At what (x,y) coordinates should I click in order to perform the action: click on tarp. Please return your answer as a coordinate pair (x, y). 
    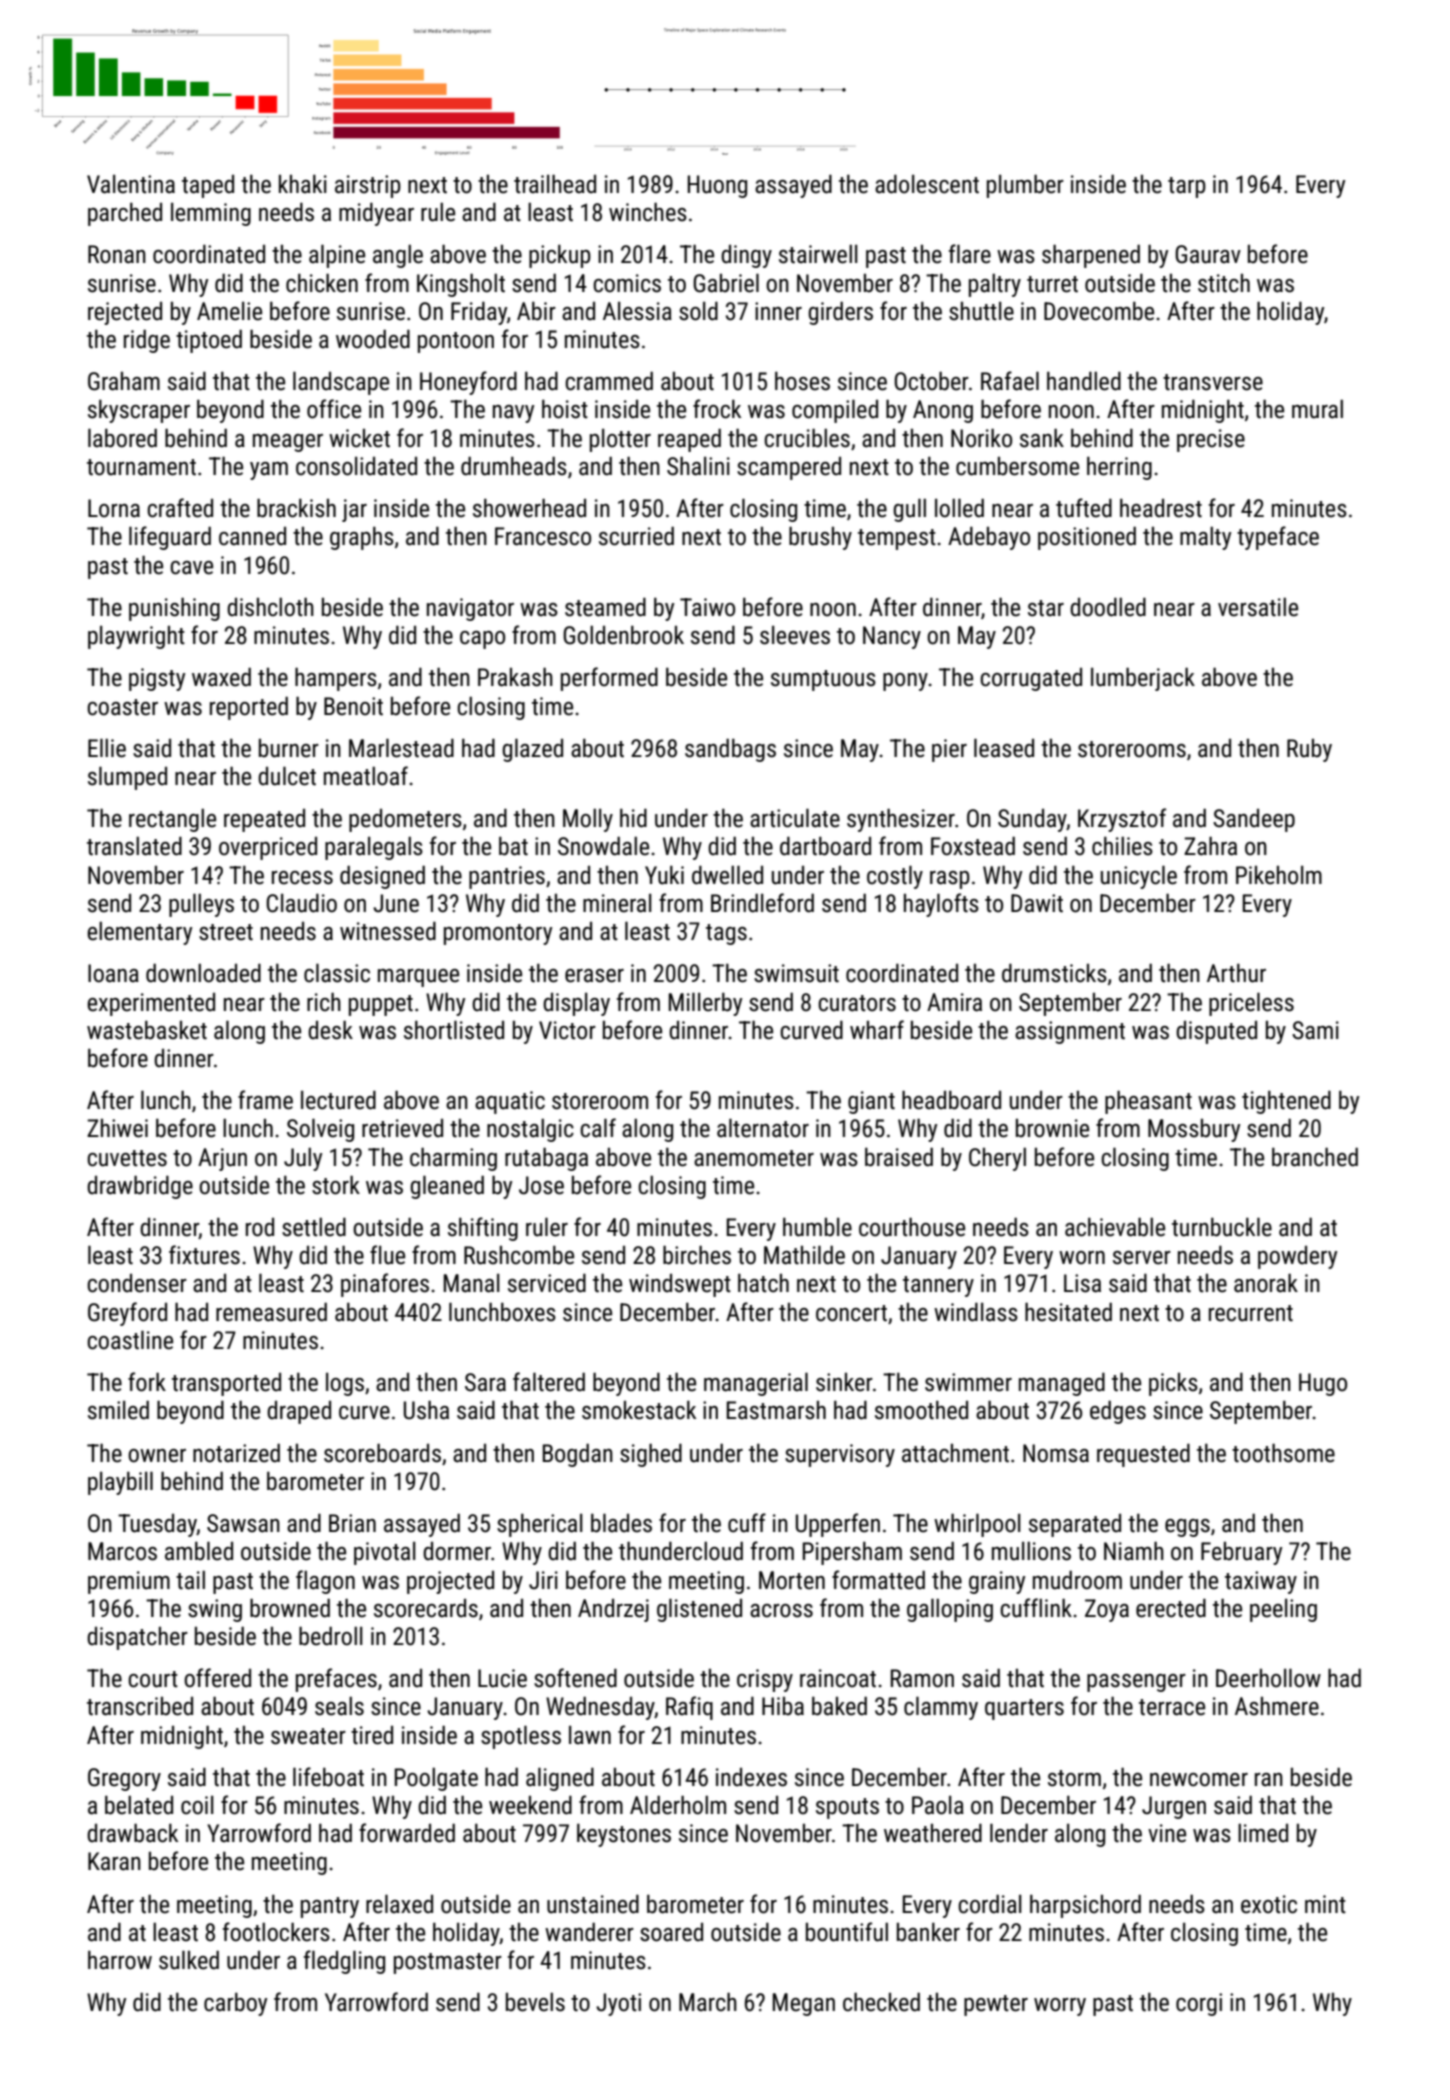
    Looking at the image, I should click on (1187, 187).
